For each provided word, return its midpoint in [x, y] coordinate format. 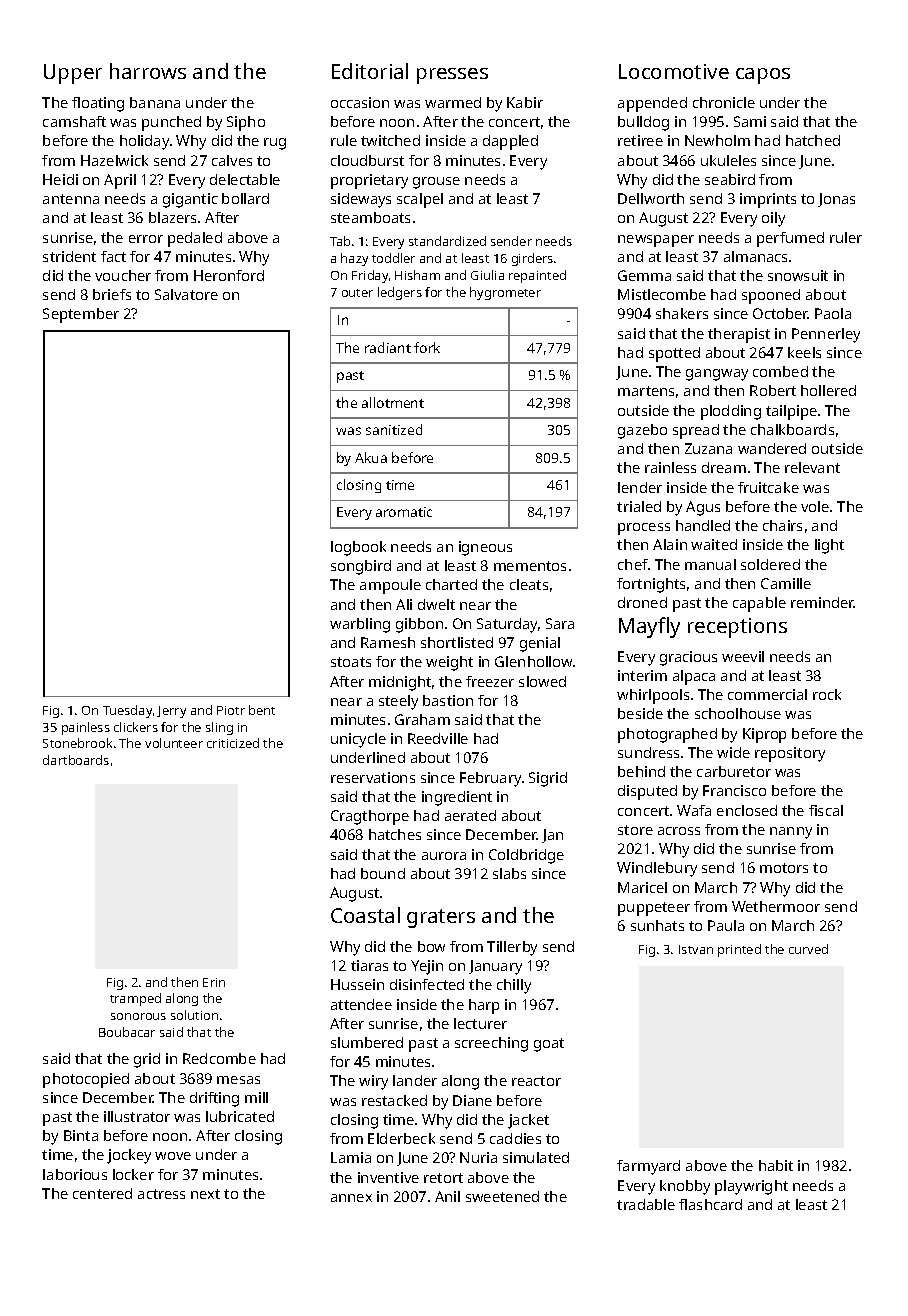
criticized [233, 743]
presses [452, 76]
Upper [73, 74]
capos [763, 76]
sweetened [502, 1196]
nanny [791, 833]
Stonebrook [77, 743]
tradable [646, 1204]
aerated [470, 815]
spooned [771, 296]
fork [427, 347]
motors [784, 868]
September [81, 315]
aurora [444, 856]
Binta [81, 1135]
